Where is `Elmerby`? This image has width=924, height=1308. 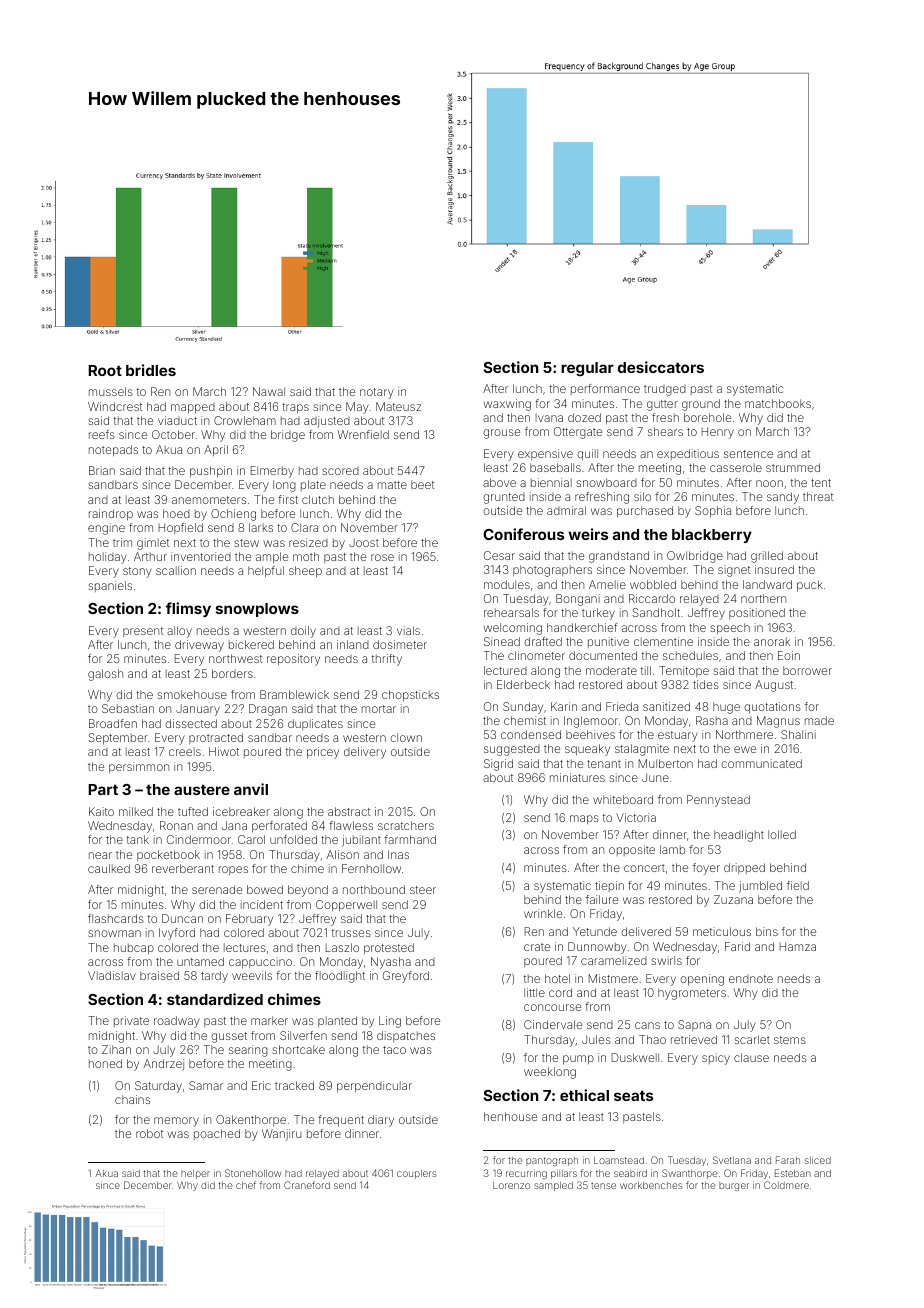
Elmerby is located at coordinates (272, 472).
